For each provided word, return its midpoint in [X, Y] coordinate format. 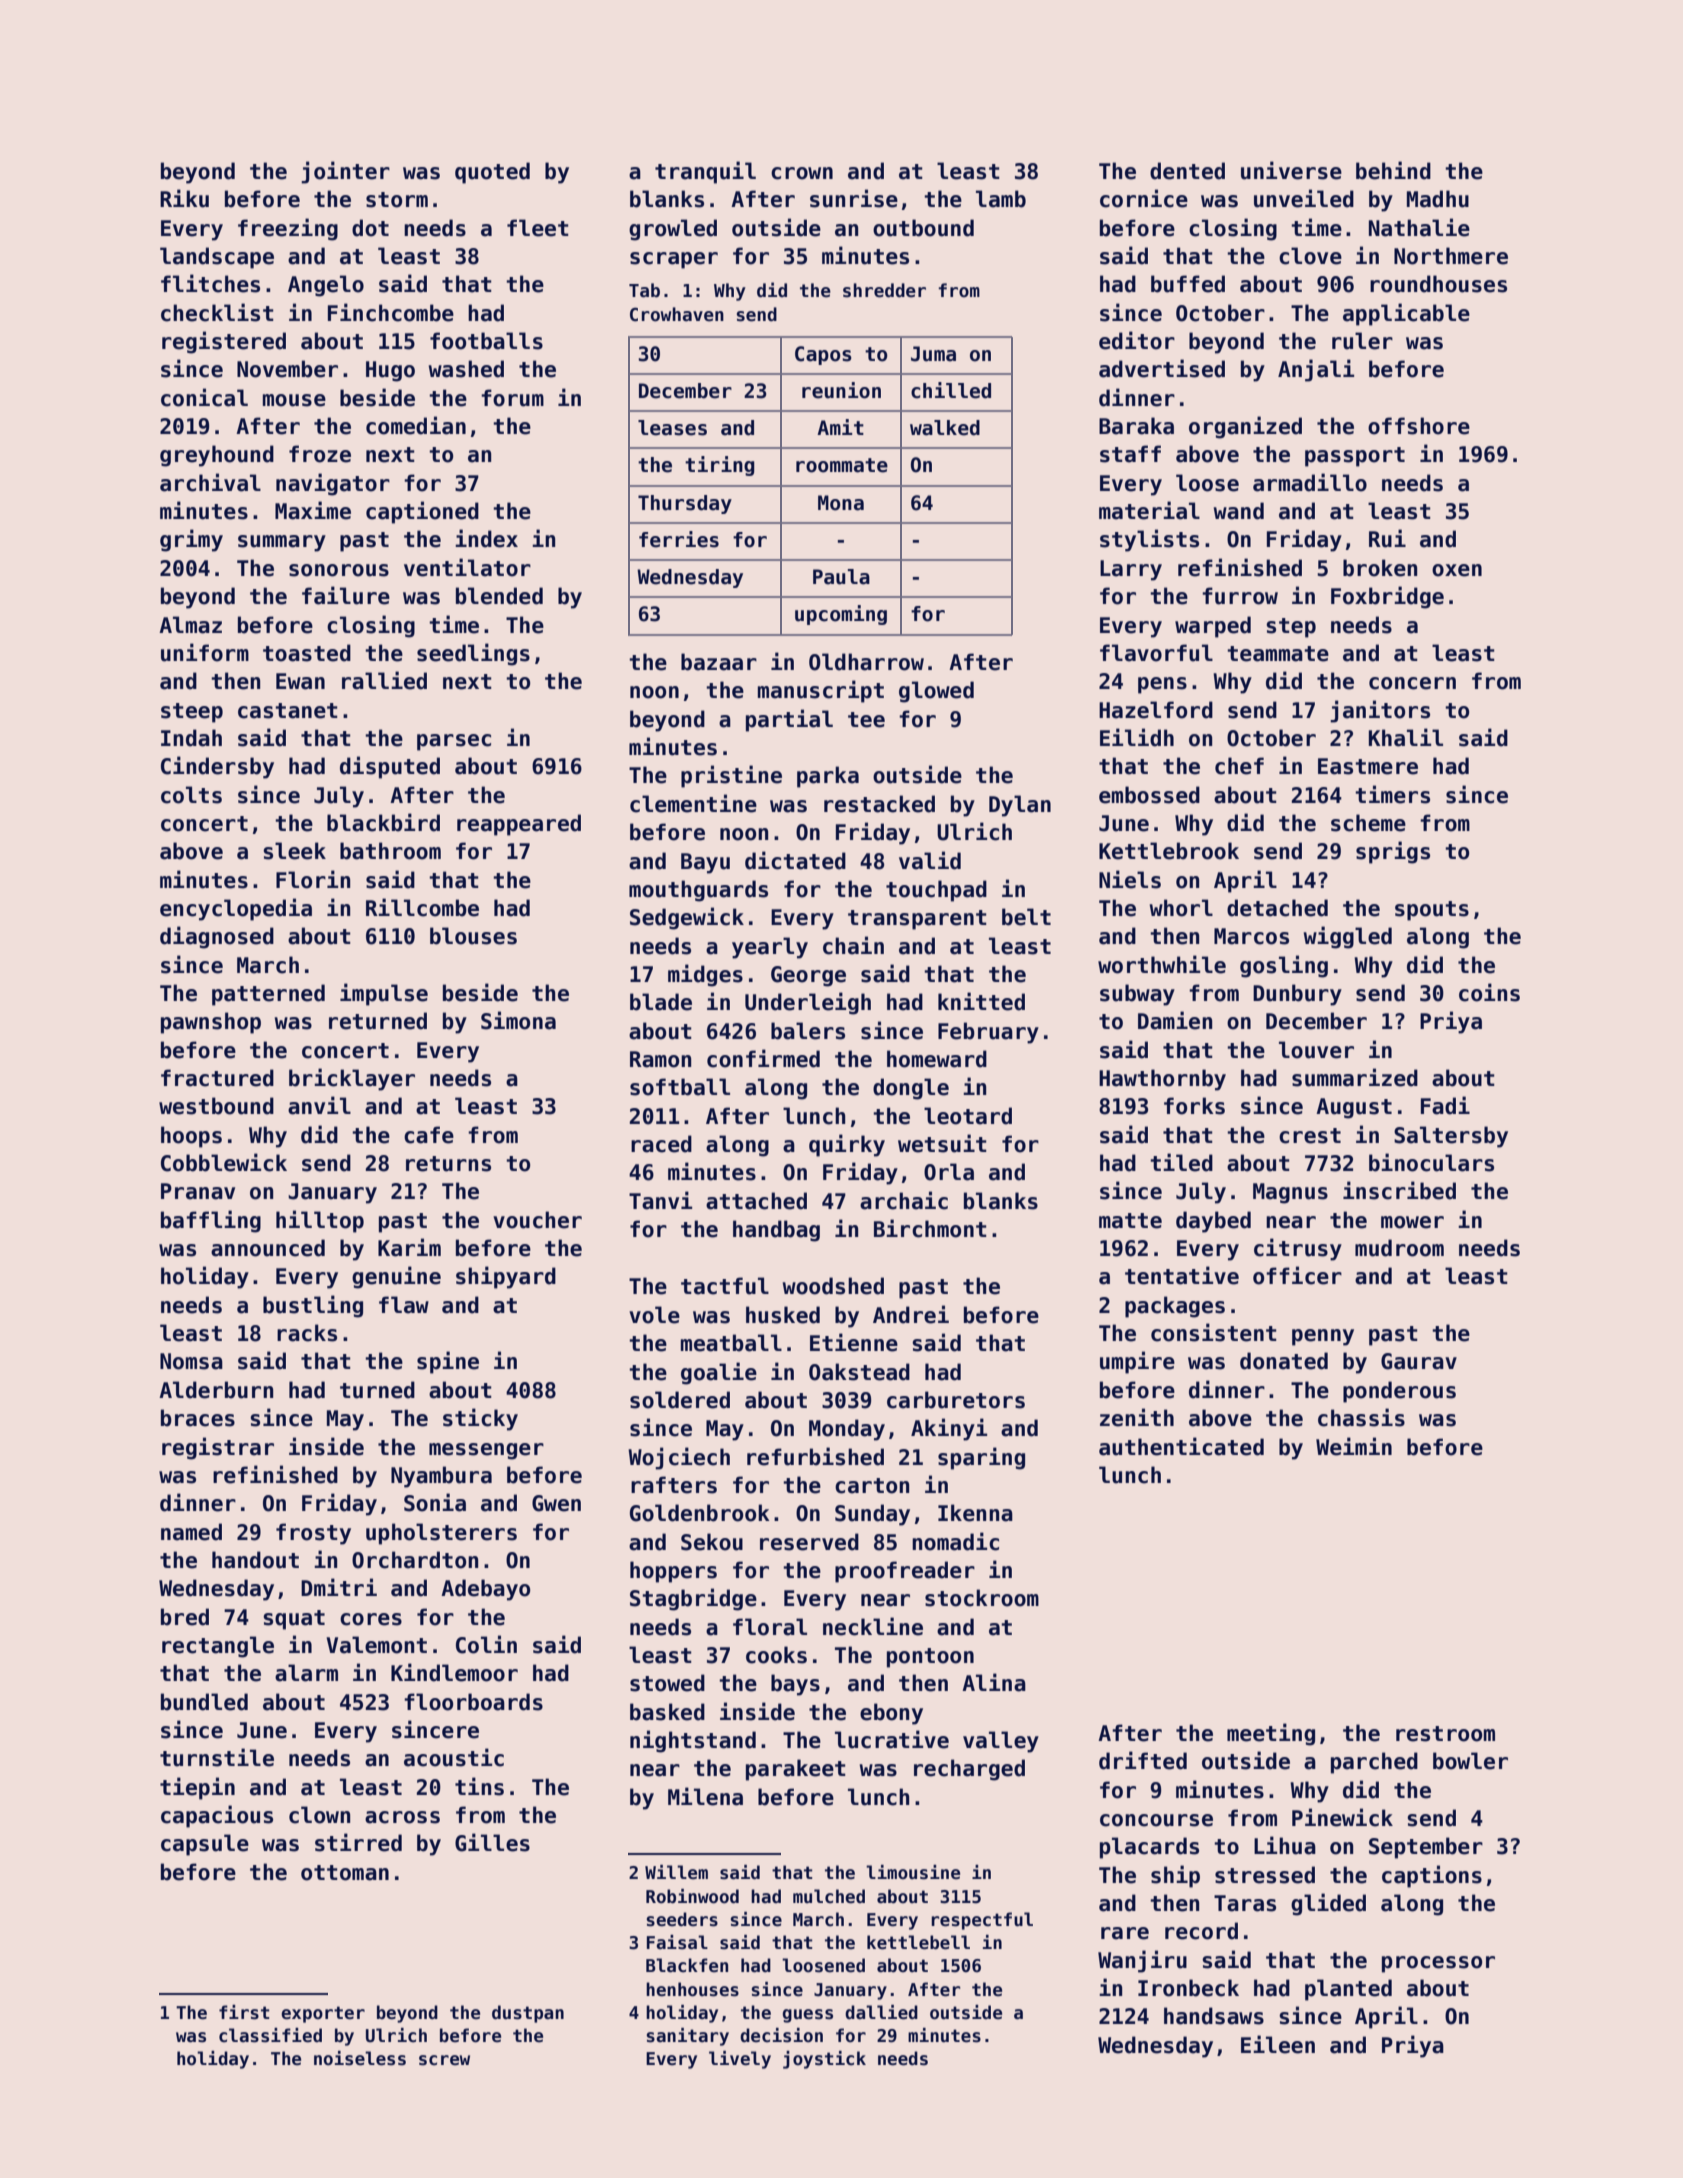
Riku [184, 198]
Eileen [1278, 2044]
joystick [824, 2060]
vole [654, 1315]
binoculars [1431, 1162]
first [244, 2012]
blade [661, 1002]
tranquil [705, 172]
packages [1175, 1307]
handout [255, 1560]
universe [1291, 170]
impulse [384, 994]
